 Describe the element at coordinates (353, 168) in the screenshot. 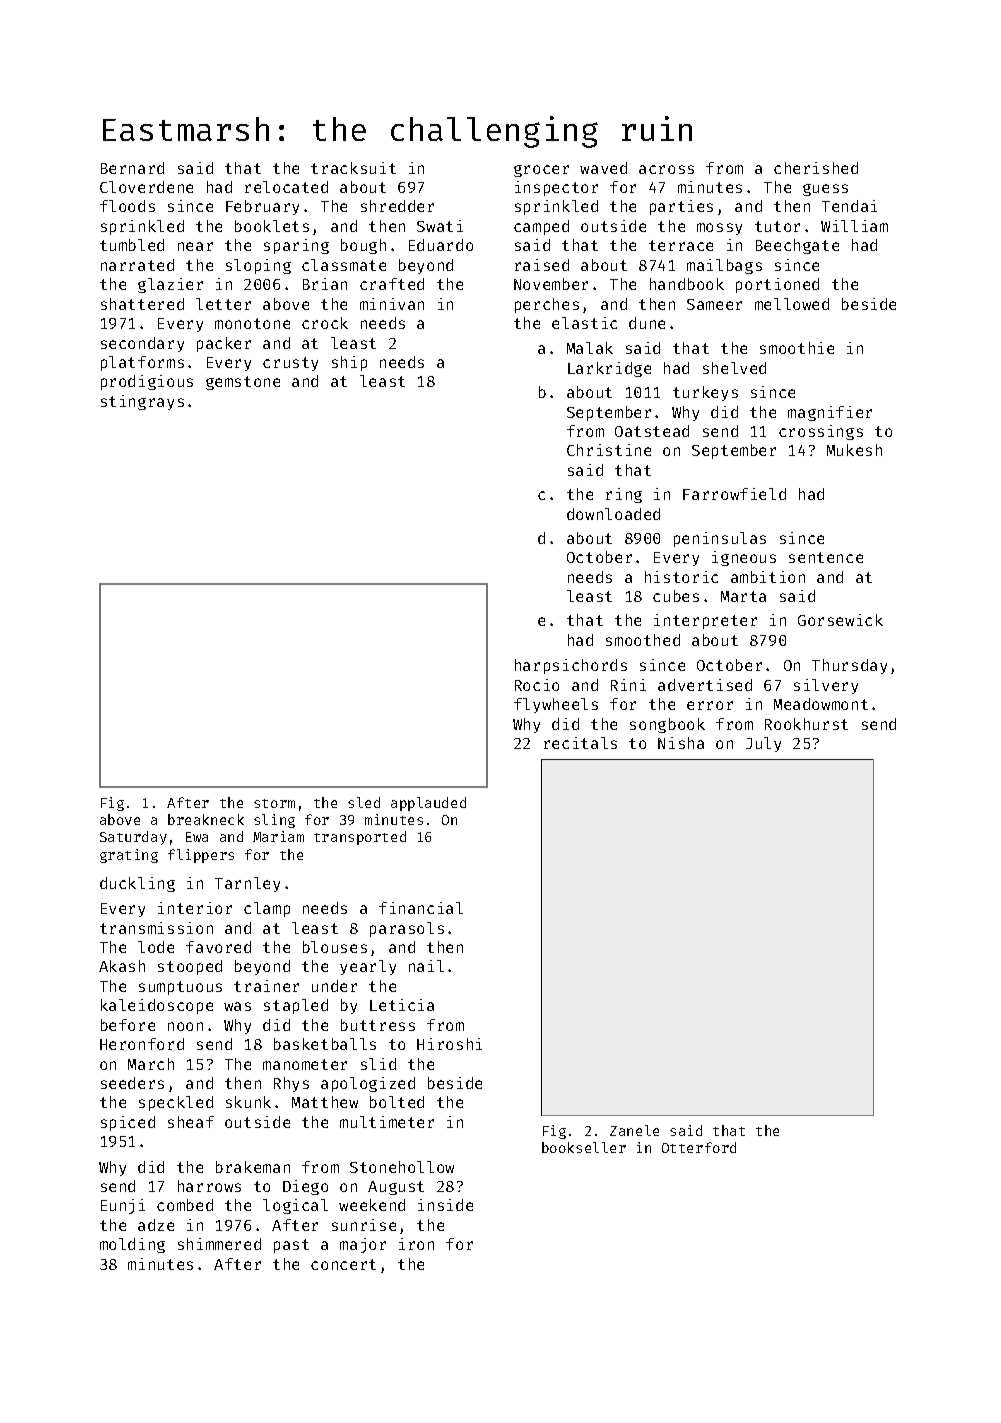

I see `tracksuit` at that location.
